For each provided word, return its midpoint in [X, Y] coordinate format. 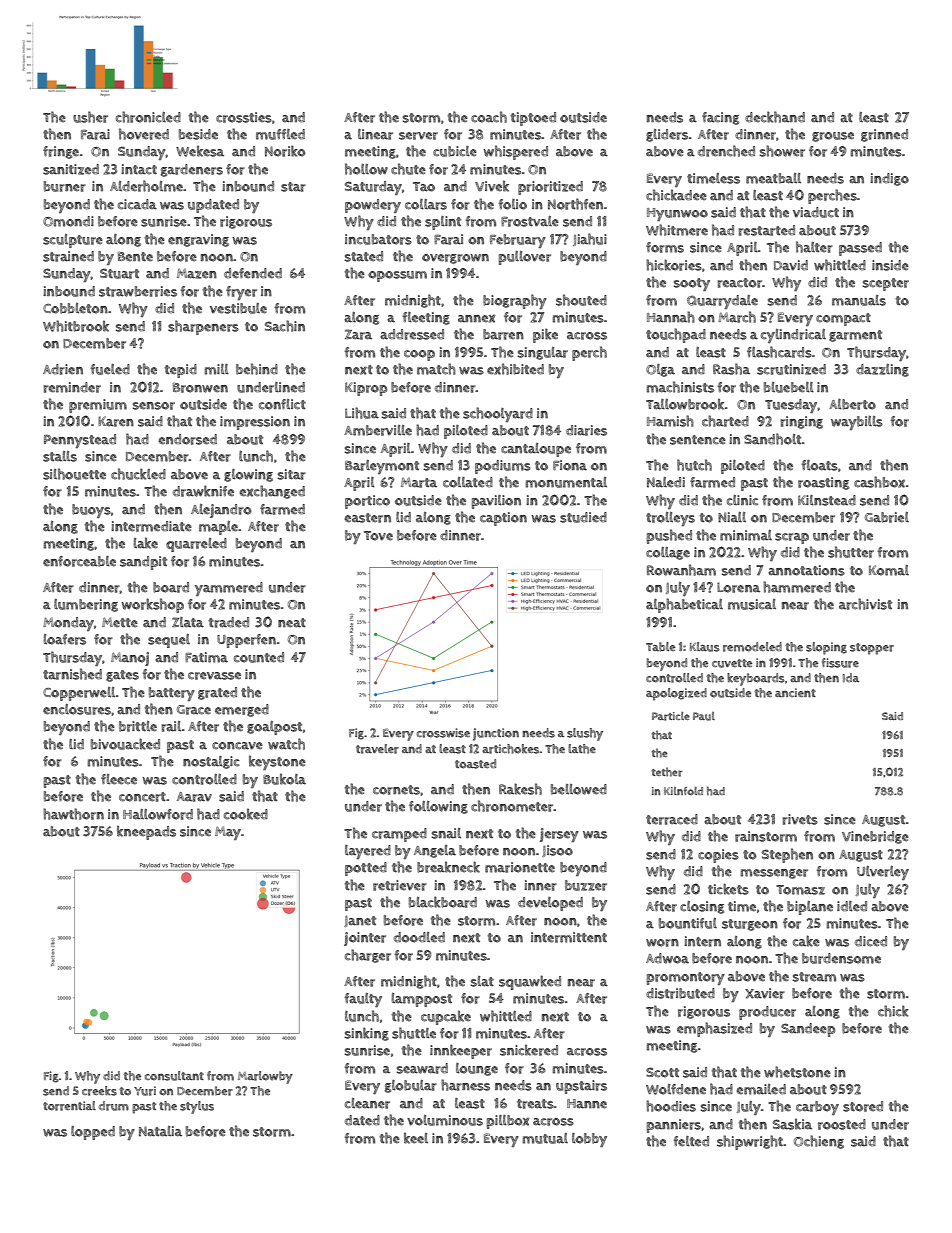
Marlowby [265, 1077]
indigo [889, 179]
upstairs [581, 1087]
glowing [248, 475]
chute [408, 169]
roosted [842, 1124]
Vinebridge [875, 837]
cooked [246, 814]
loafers [64, 639]
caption [503, 519]
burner [65, 186]
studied [583, 517]
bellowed [579, 789]
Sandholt [772, 439]
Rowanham [681, 570]
